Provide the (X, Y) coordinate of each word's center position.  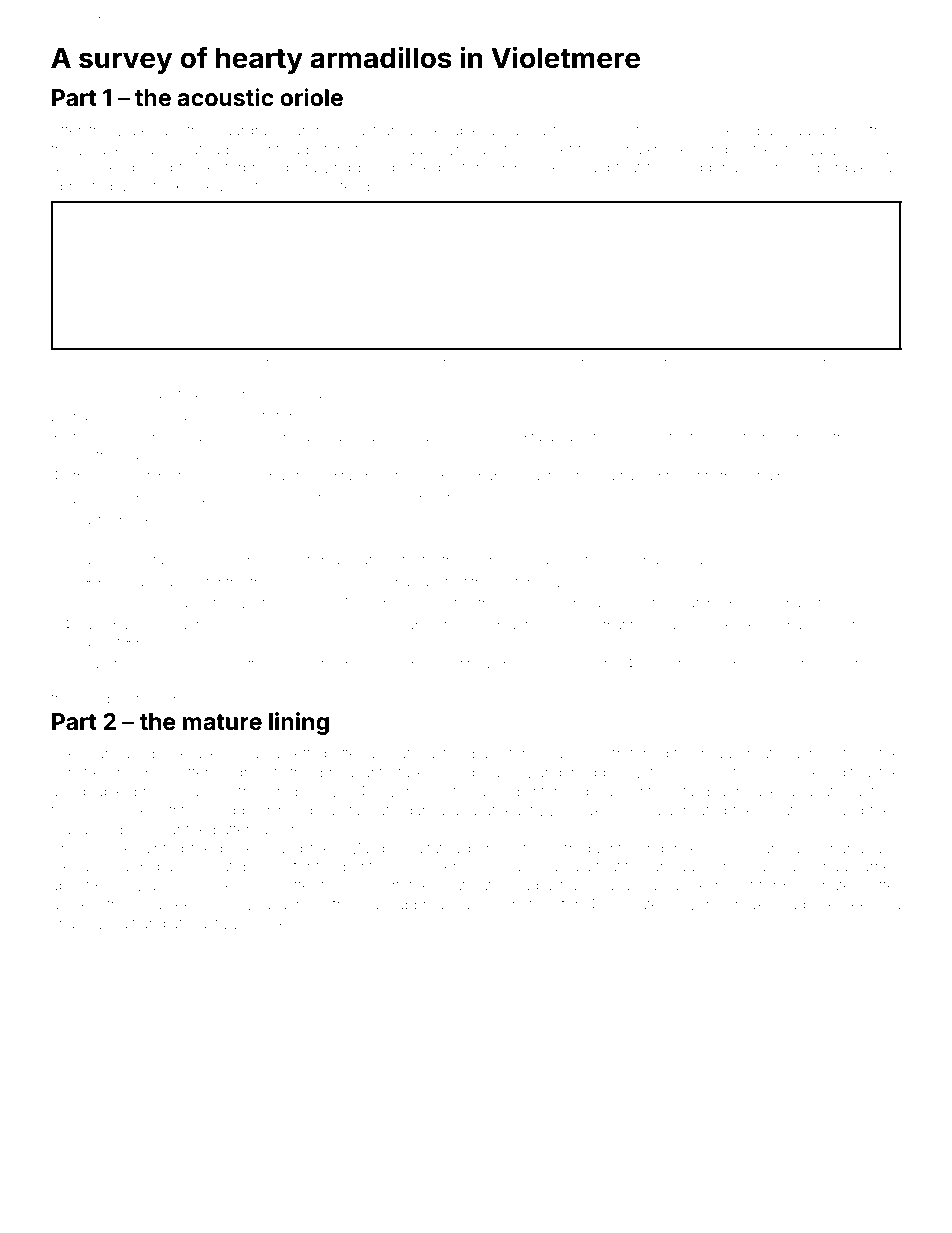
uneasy (121, 756)
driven (514, 665)
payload (784, 132)
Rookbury (752, 626)
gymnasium (121, 627)
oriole (311, 97)
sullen (521, 604)
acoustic (225, 97)
